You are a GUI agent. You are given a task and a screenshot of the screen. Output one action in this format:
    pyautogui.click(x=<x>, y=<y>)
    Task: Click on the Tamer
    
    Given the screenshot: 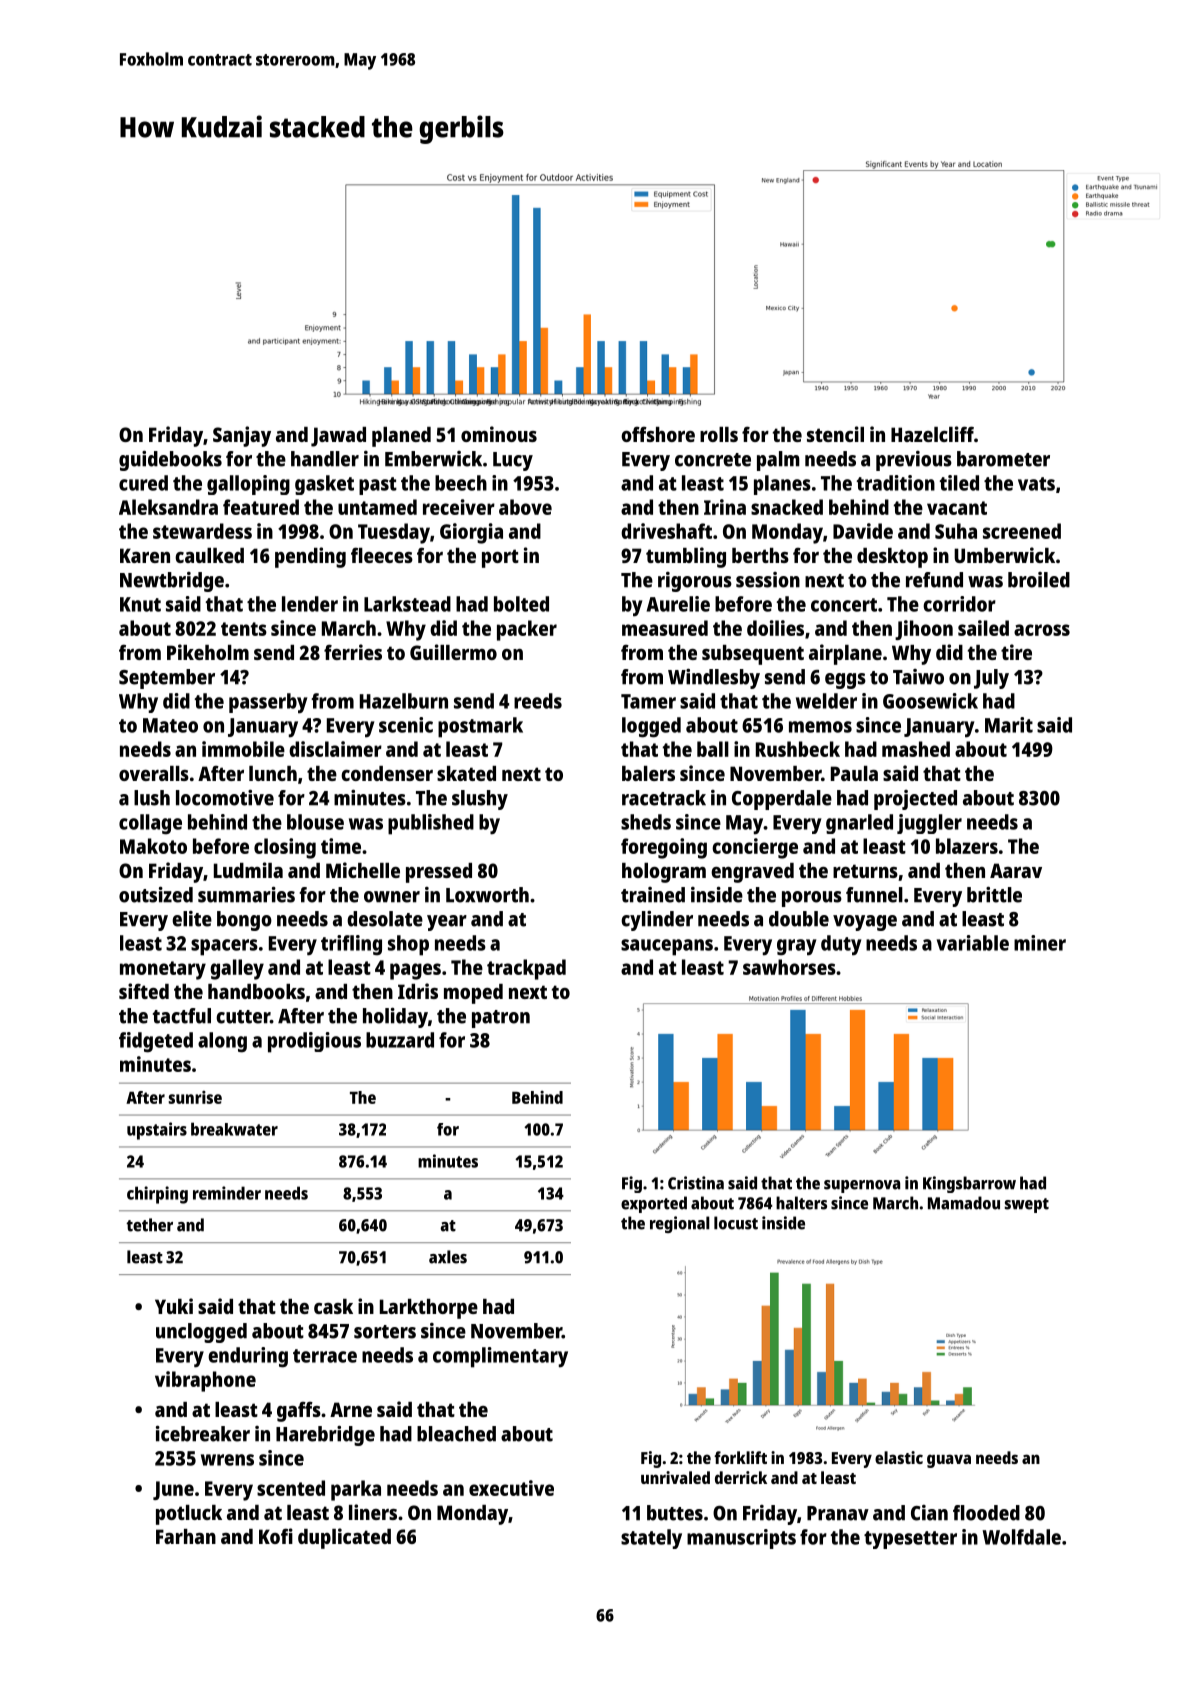 What is the action you would take?
    pyautogui.click(x=648, y=701)
